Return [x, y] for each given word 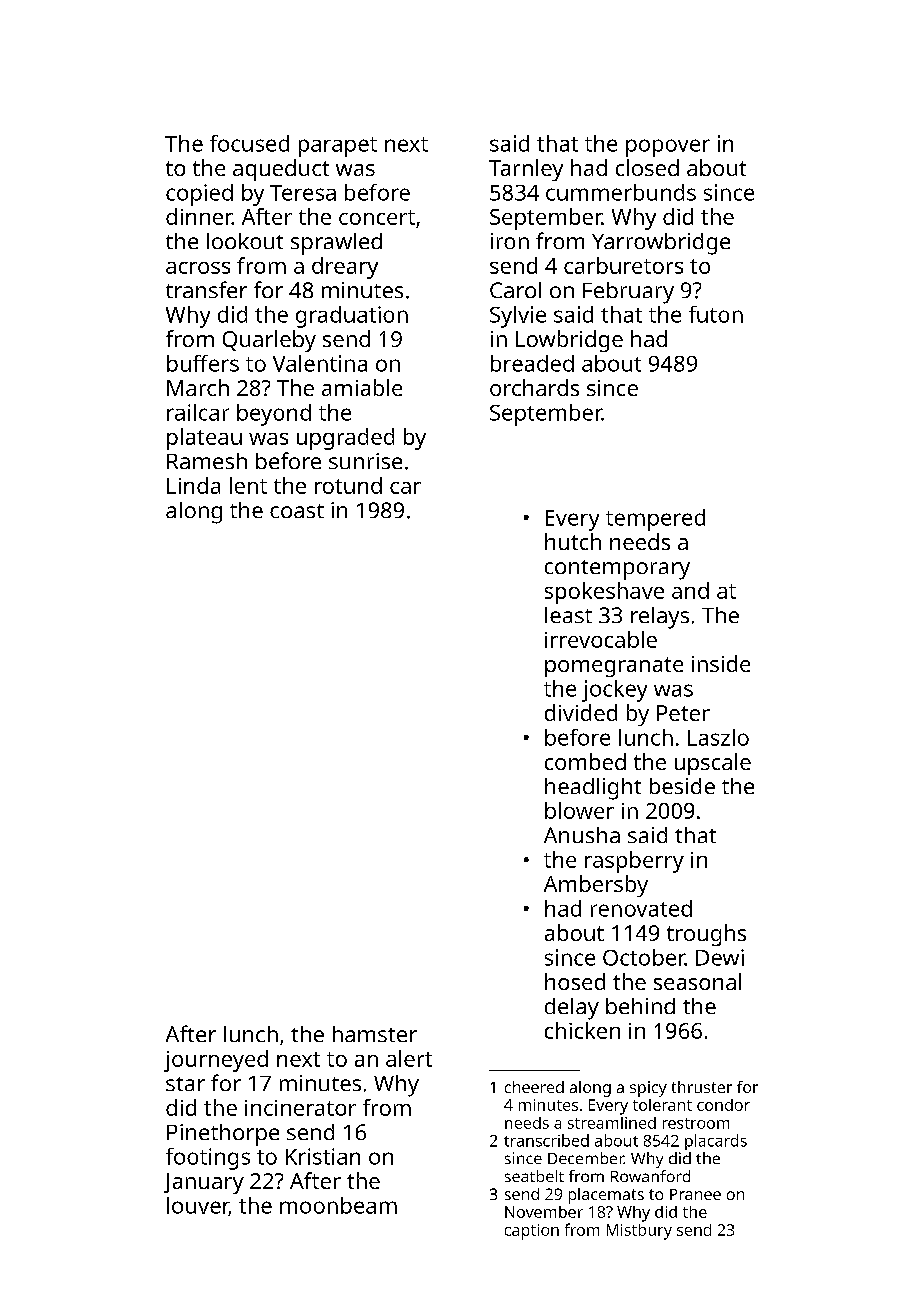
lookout [245, 241]
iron [510, 241]
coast [297, 511]
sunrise [365, 461]
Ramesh [207, 461]
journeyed [216, 1061]
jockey [614, 691]
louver [198, 1206]
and [690, 590]
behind [640, 1006]
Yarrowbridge [661, 244]
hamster [375, 1034]
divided [581, 712]
